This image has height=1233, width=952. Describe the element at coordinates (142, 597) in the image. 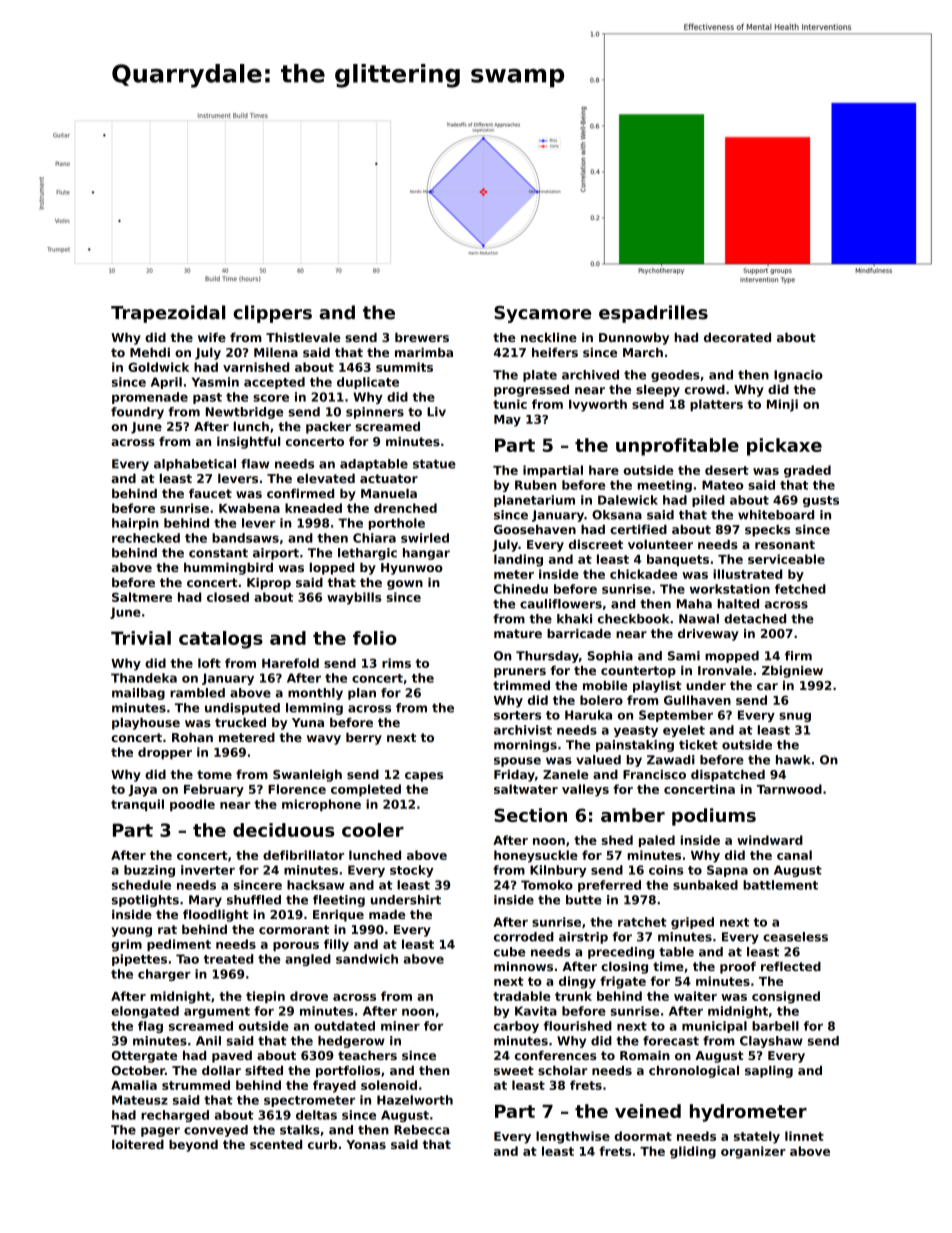

I see `Saltmere` at that location.
